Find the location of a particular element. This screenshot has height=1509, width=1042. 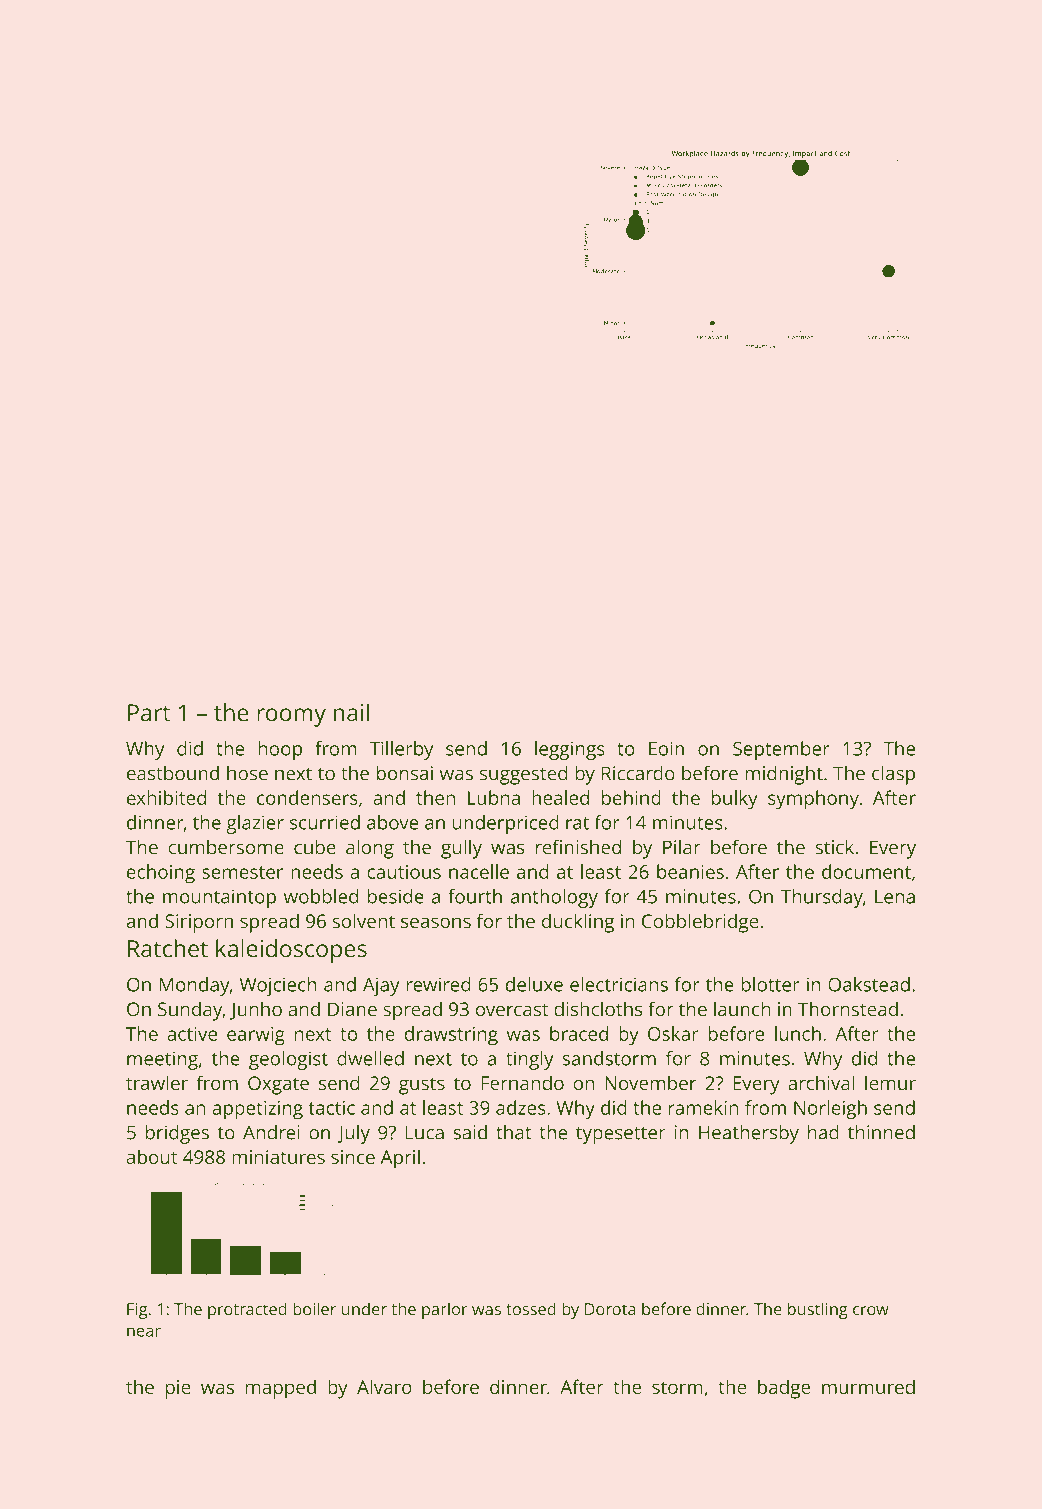

meeting is located at coordinates (162, 1060).
